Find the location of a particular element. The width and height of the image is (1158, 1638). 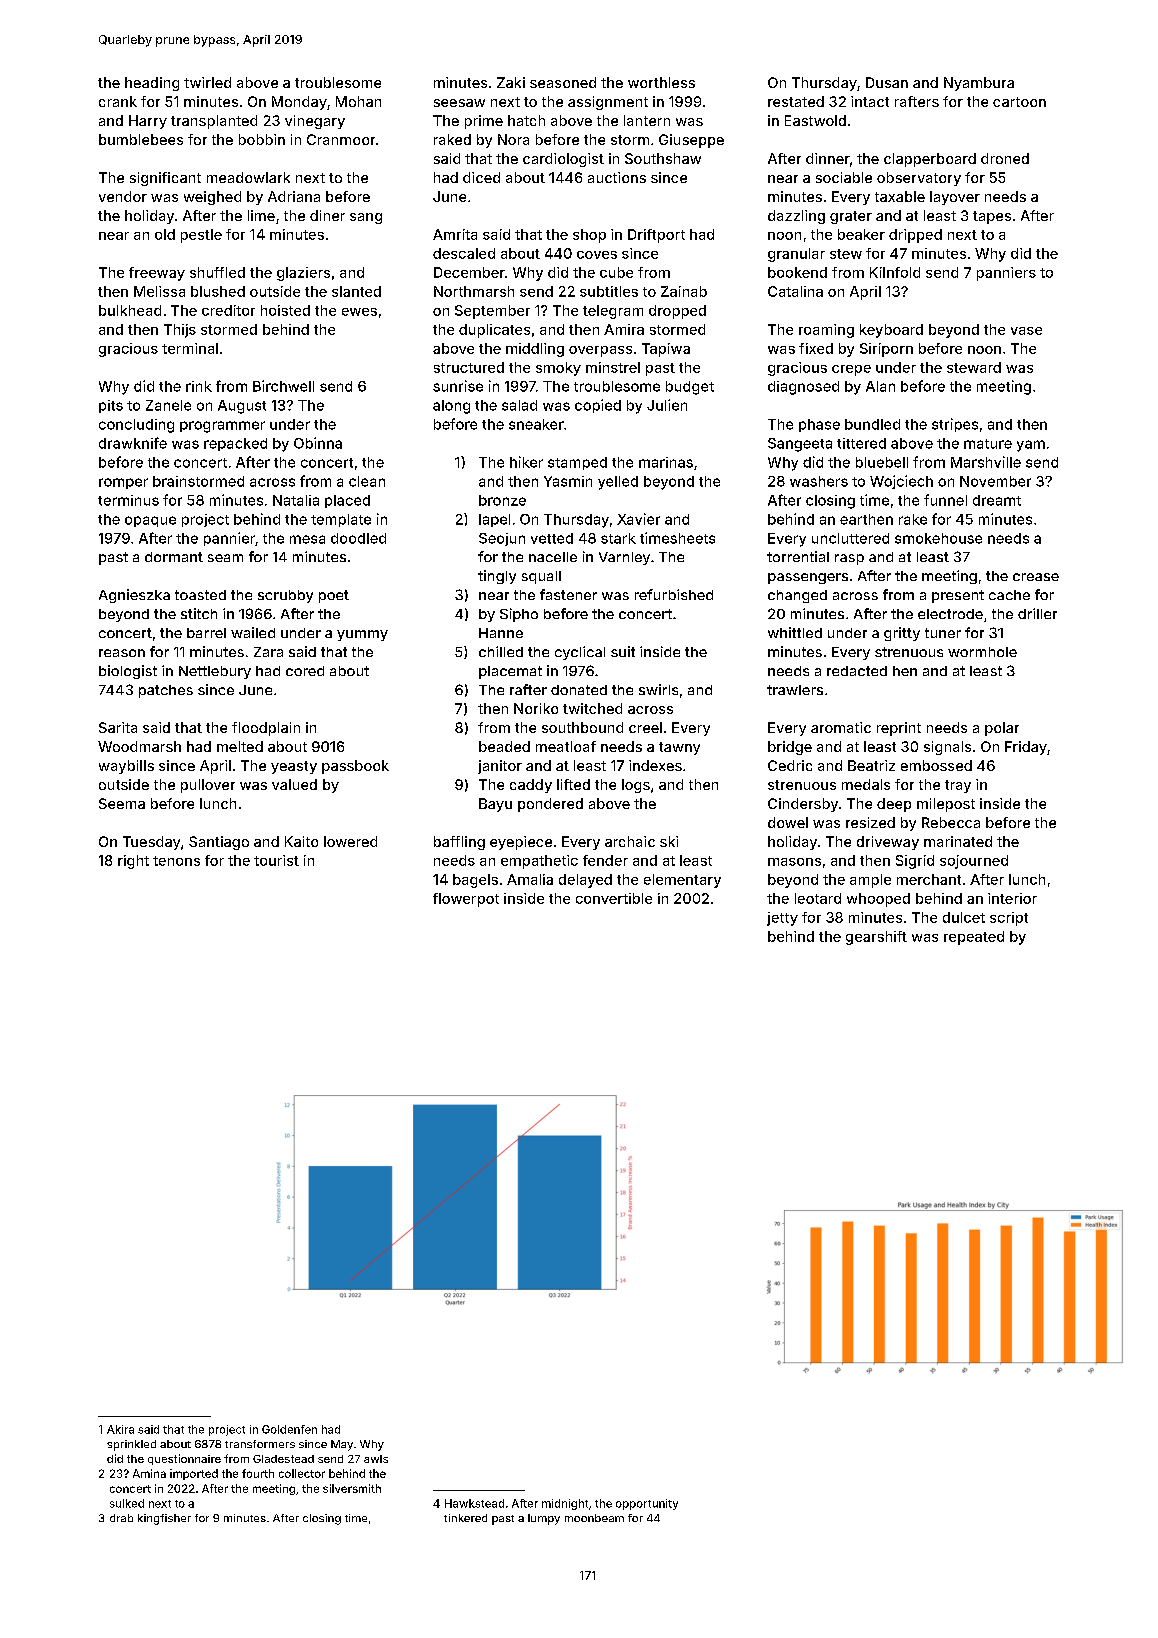

lowered is located at coordinates (350, 841).
